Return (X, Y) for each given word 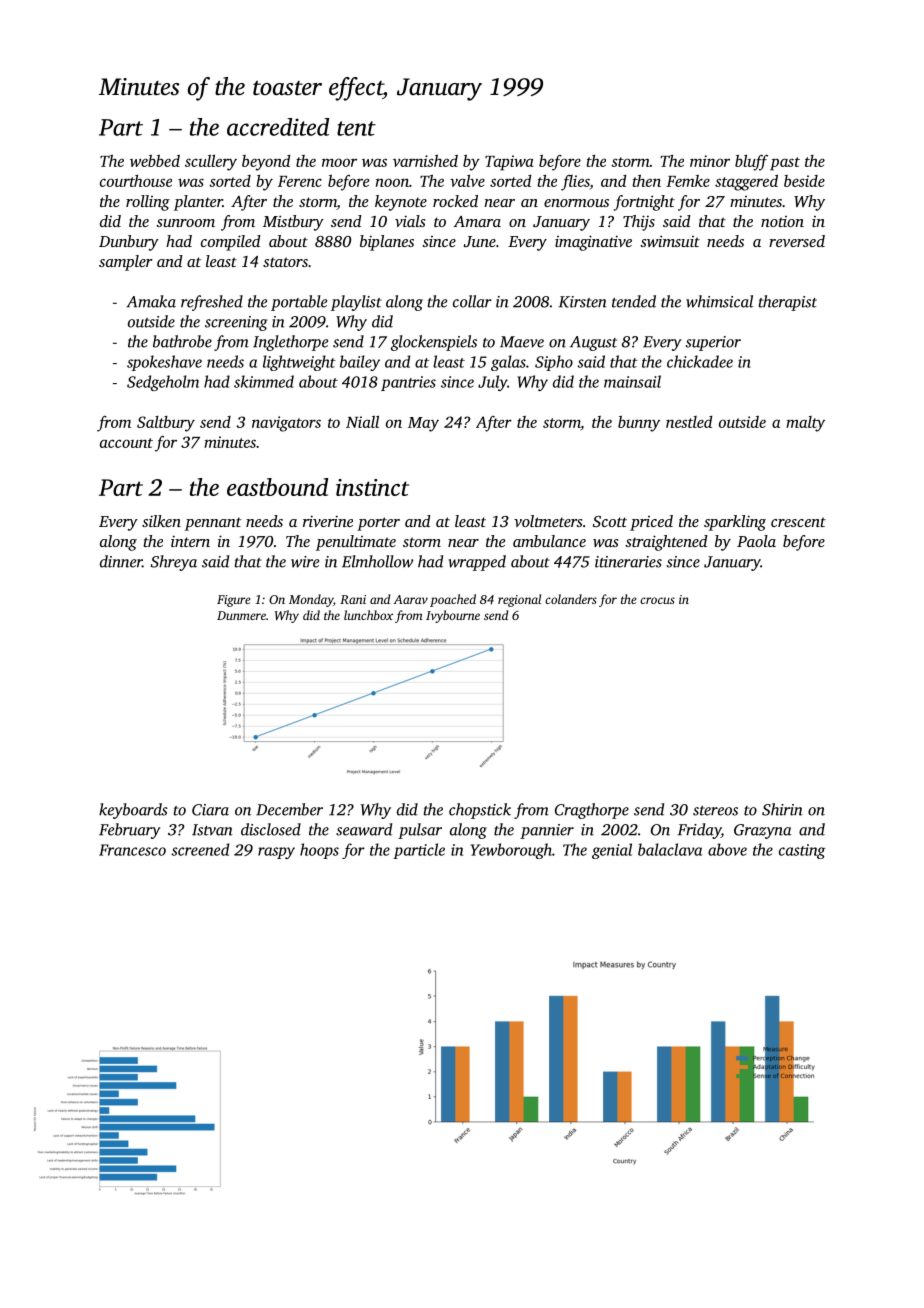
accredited (278, 127)
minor (710, 161)
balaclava (670, 849)
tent (356, 128)
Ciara (210, 810)
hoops (319, 851)
